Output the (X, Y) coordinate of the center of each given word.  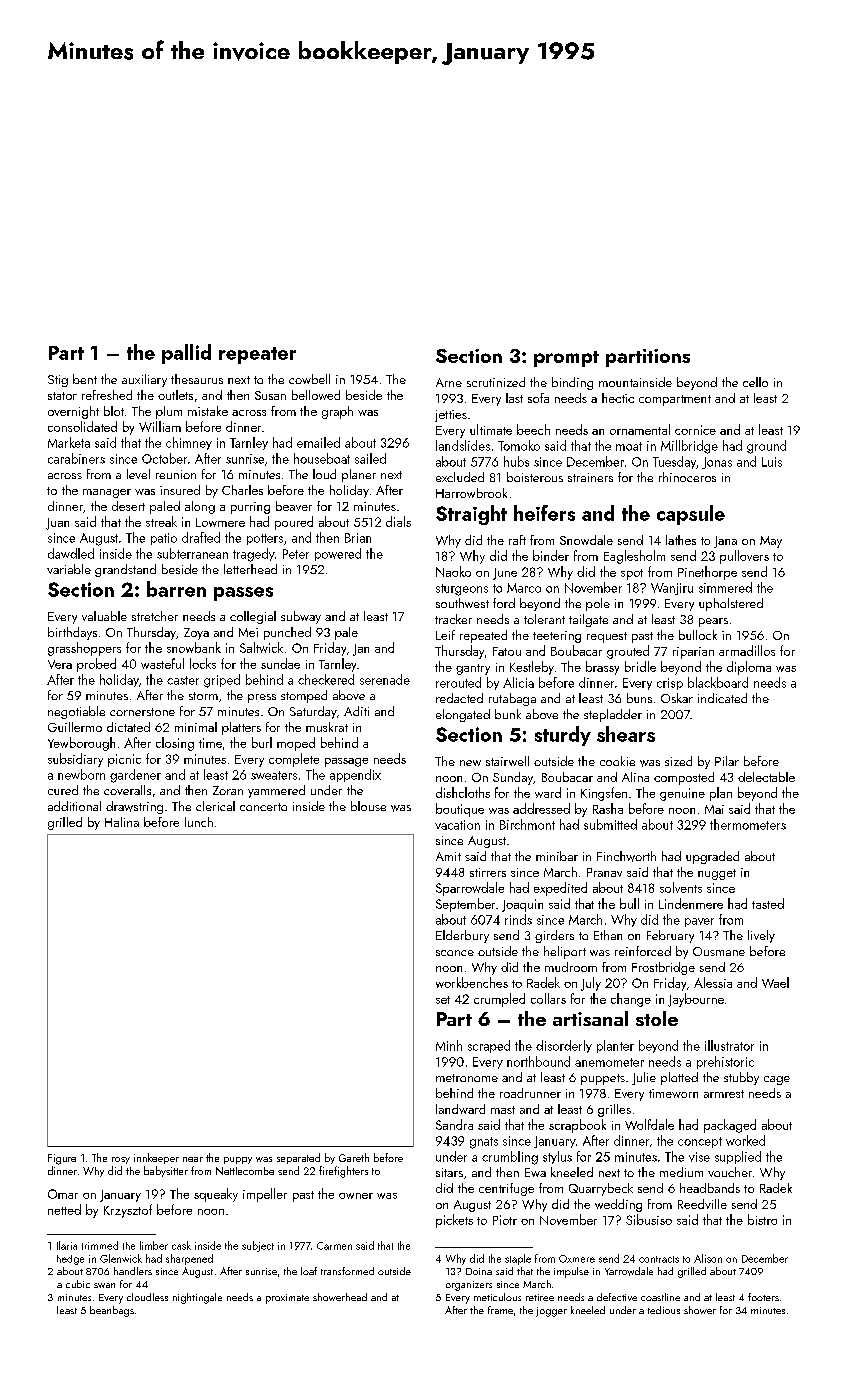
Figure (62, 1159)
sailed (370, 458)
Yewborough (81, 744)
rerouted (458, 682)
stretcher (155, 616)
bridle (640, 666)
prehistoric (725, 1062)
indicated (722, 698)
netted (64, 1209)
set (443, 1000)
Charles (242, 490)
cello (755, 382)
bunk (508, 714)
